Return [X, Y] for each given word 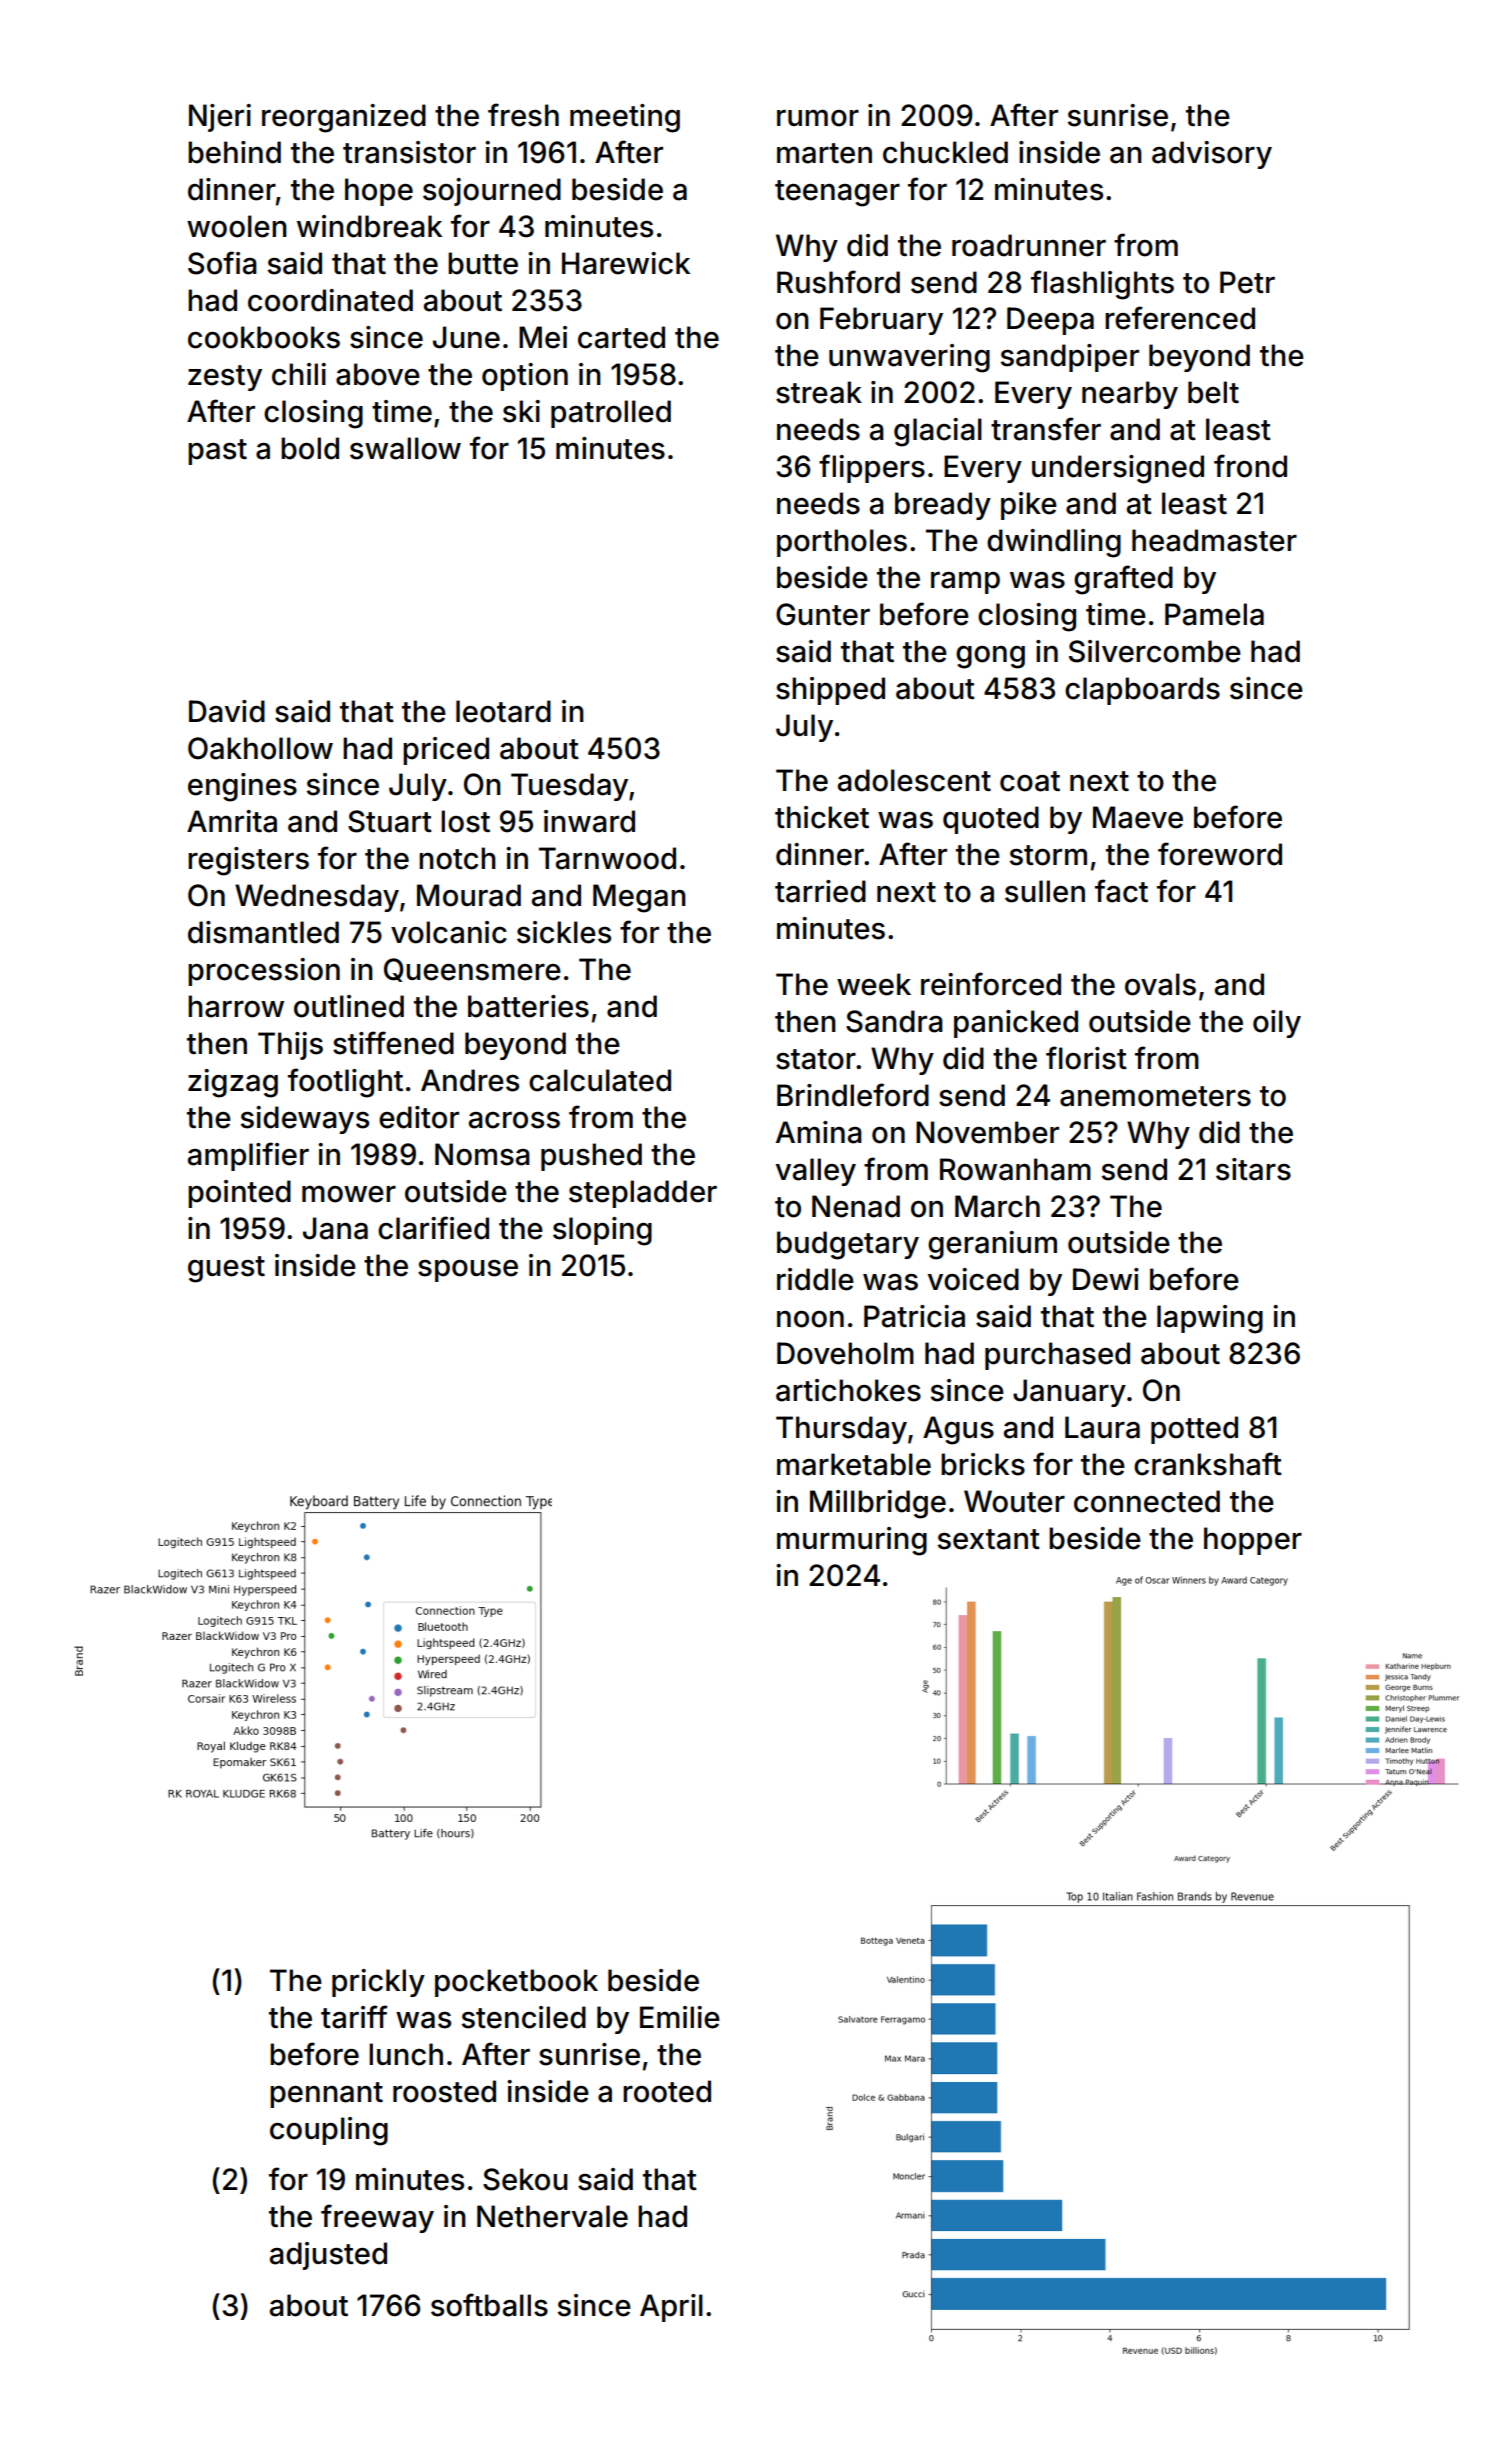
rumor [818, 118]
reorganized [344, 118]
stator [816, 1059]
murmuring [852, 1541]
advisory [1212, 155]
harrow [236, 1006]
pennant [326, 2095]
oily [1277, 1024]
